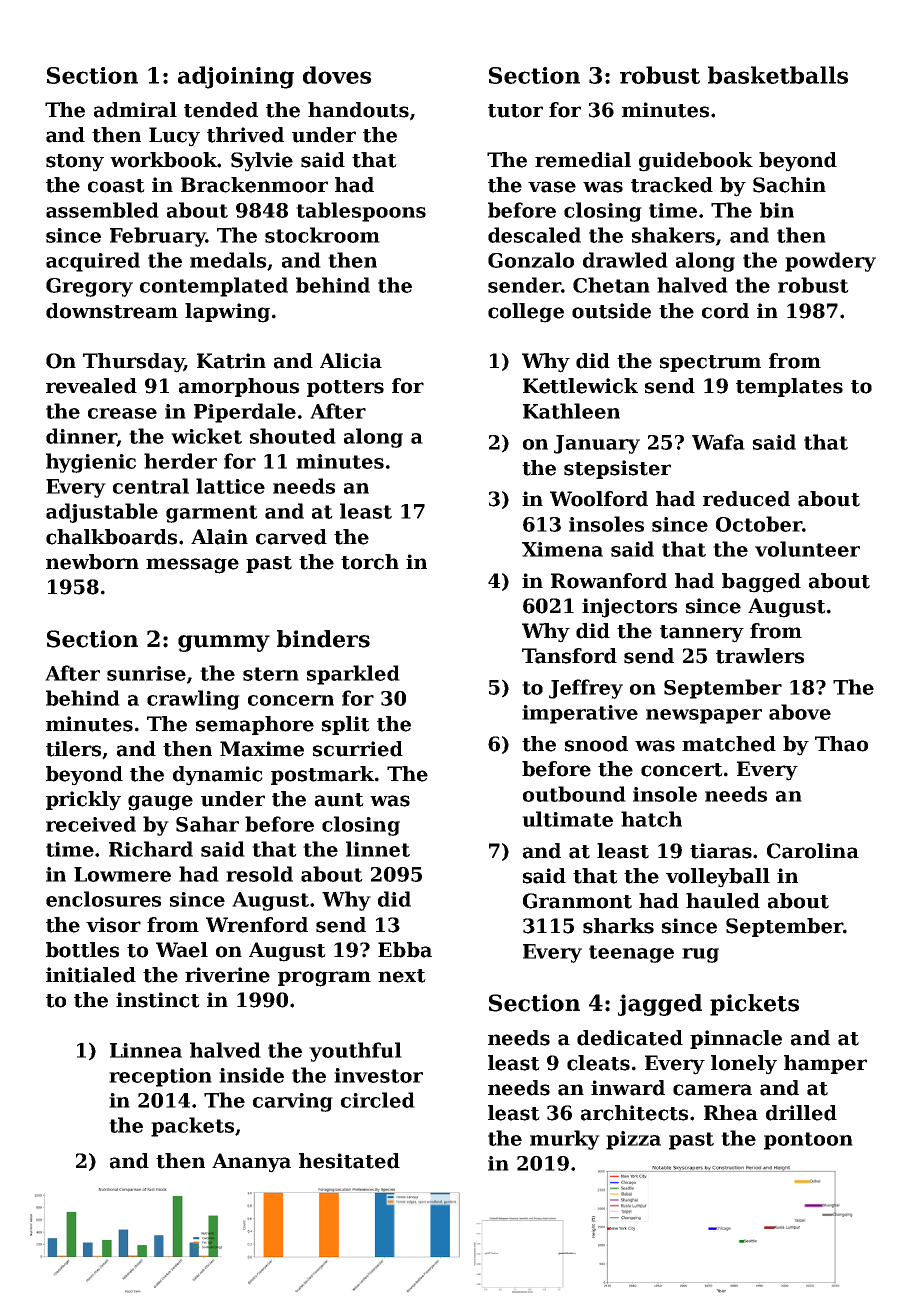 Image resolution: width=924 pixels, height=1314 pixels. What do you see at coordinates (91, 386) in the screenshot?
I see `revealed` at bounding box center [91, 386].
